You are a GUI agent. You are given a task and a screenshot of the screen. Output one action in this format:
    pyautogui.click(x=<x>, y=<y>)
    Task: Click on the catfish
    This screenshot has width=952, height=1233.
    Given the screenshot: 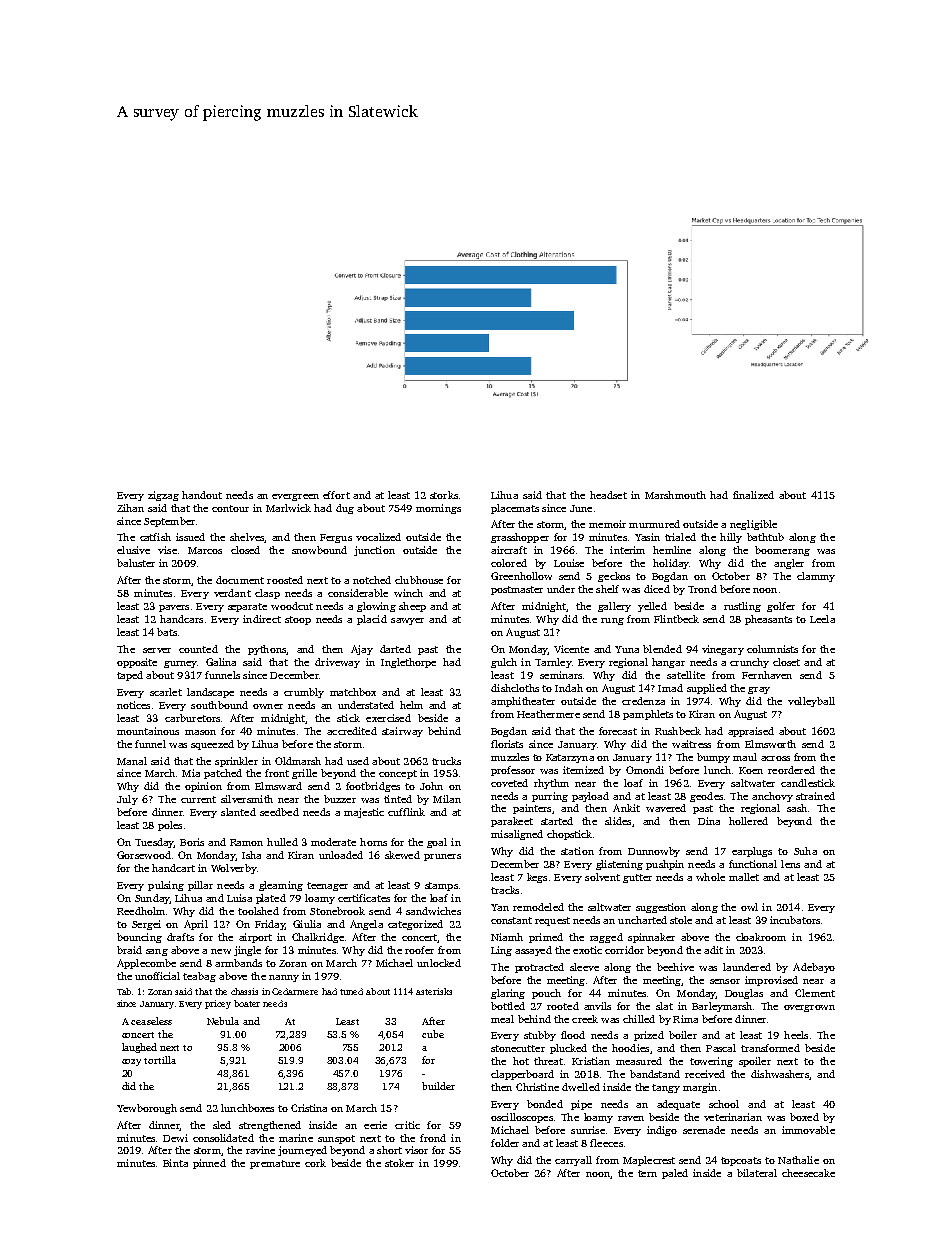 What is the action you would take?
    pyautogui.click(x=155, y=537)
